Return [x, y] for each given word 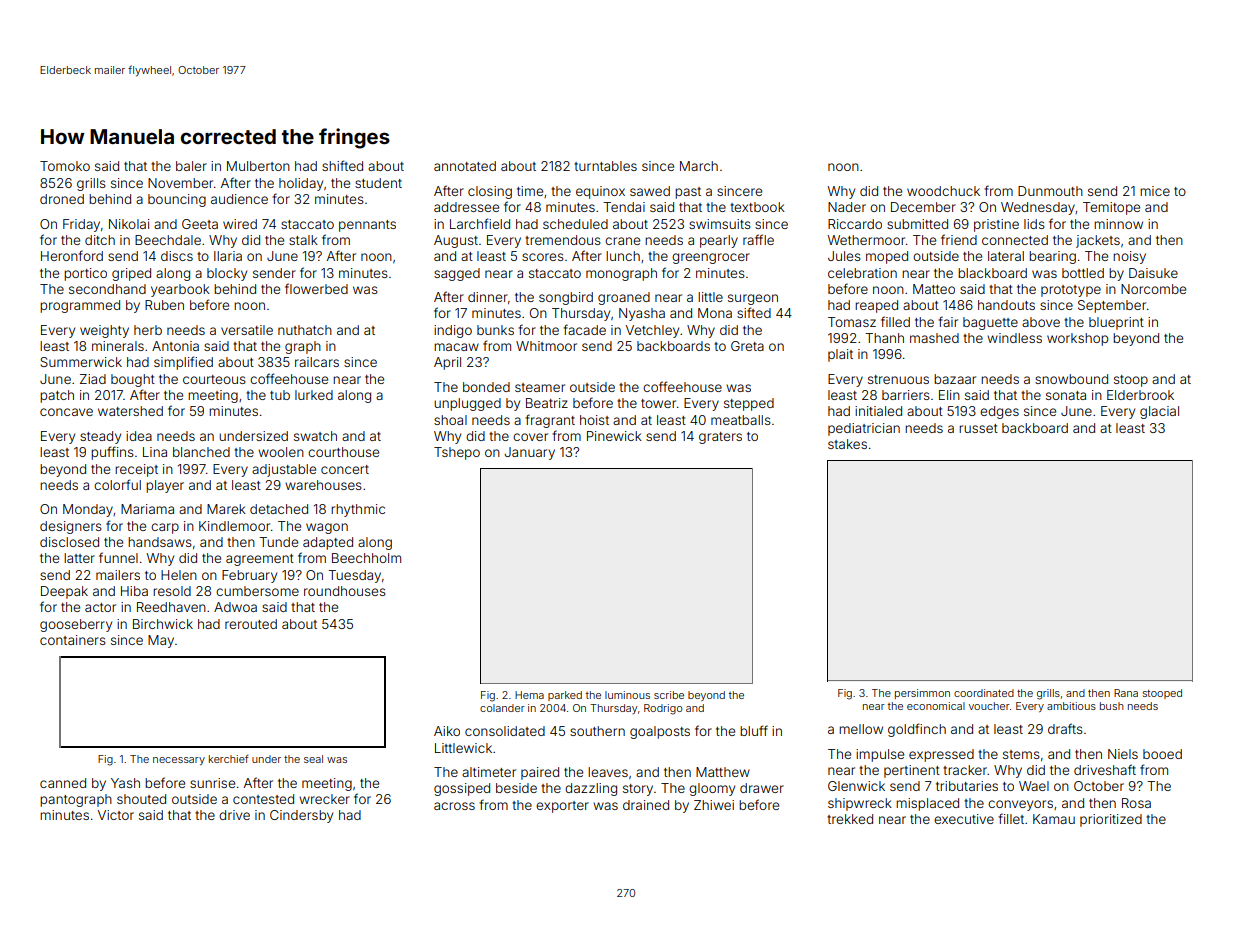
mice [1155, 191]
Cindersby [301, 816]
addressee [466, 207]
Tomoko [65, 166]
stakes [847, 444]
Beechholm [366, 558]
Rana [1126, 693]
